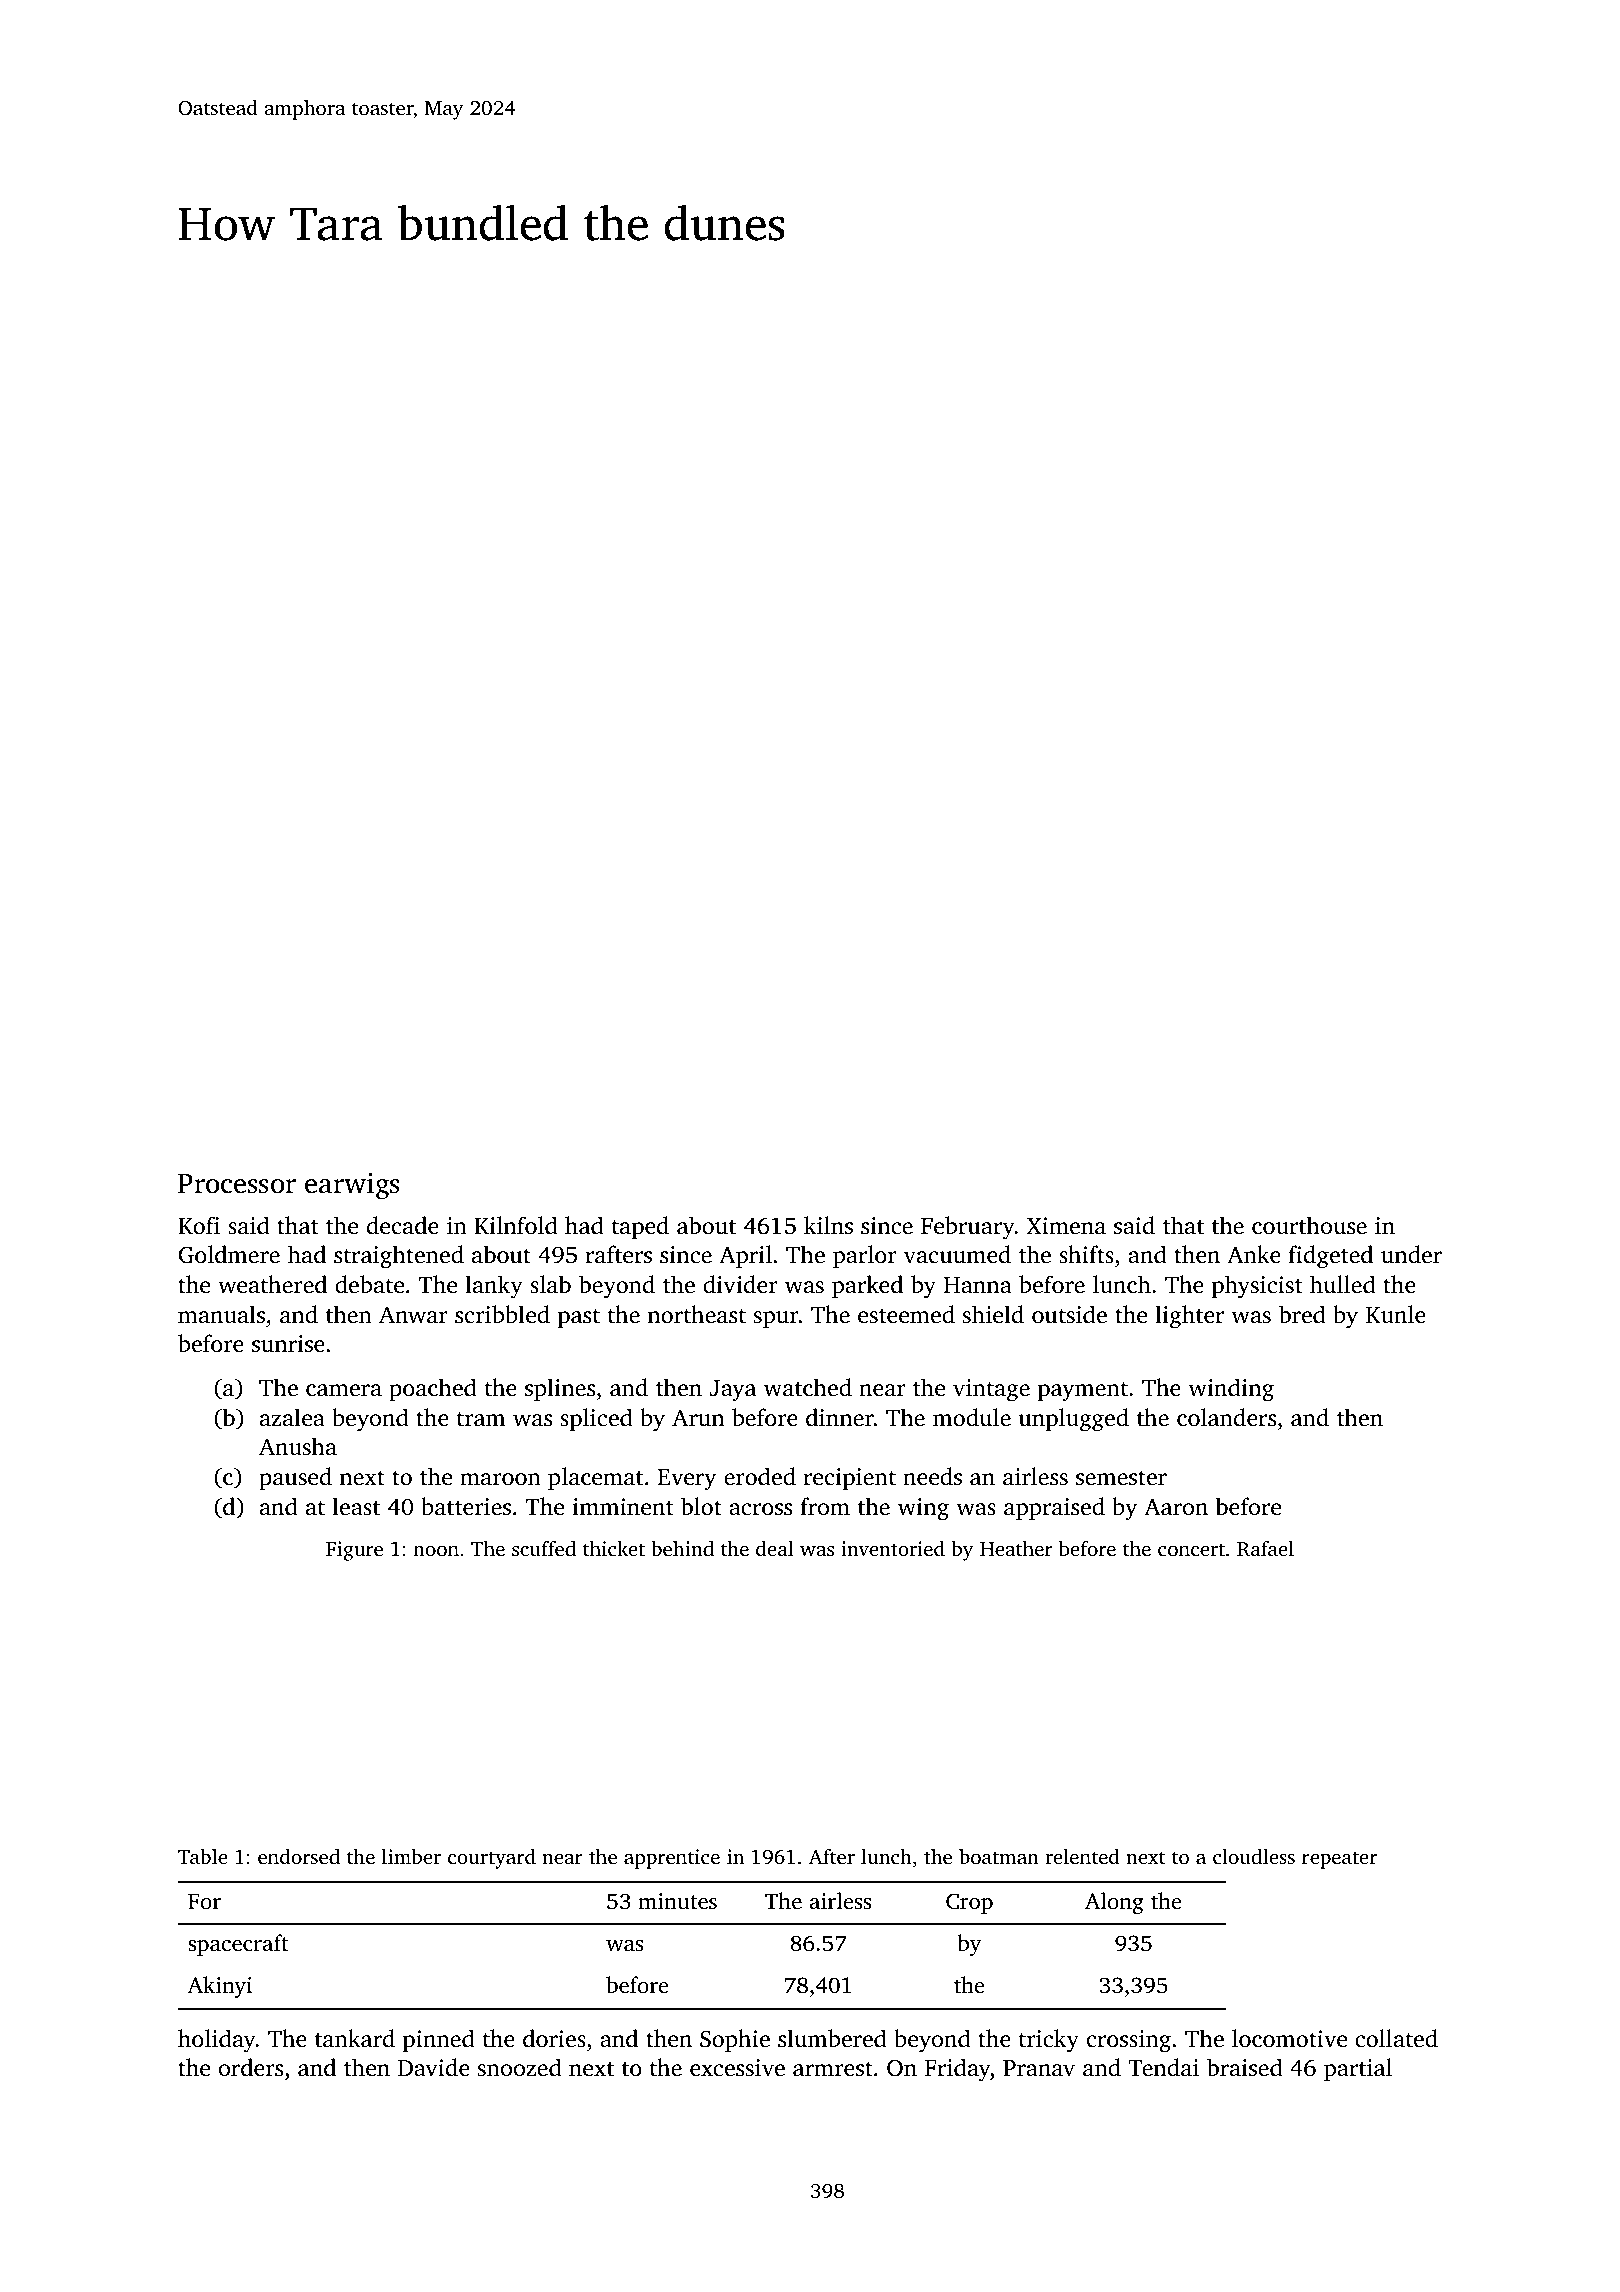  I want to click on apprentice, so click(672, 1859).
